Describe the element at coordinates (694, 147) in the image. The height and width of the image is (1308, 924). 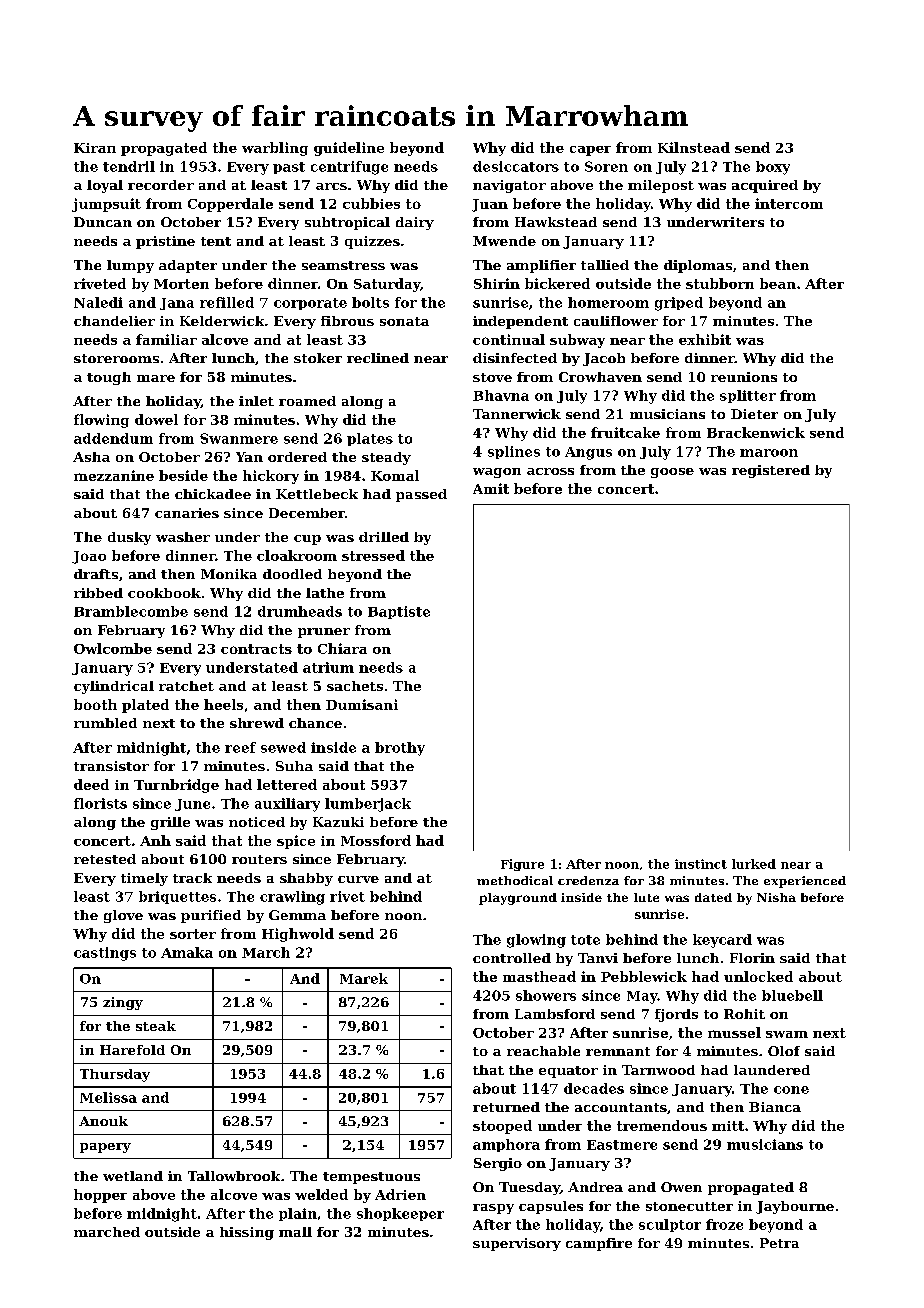
I see `Kilnstead` at that location.
